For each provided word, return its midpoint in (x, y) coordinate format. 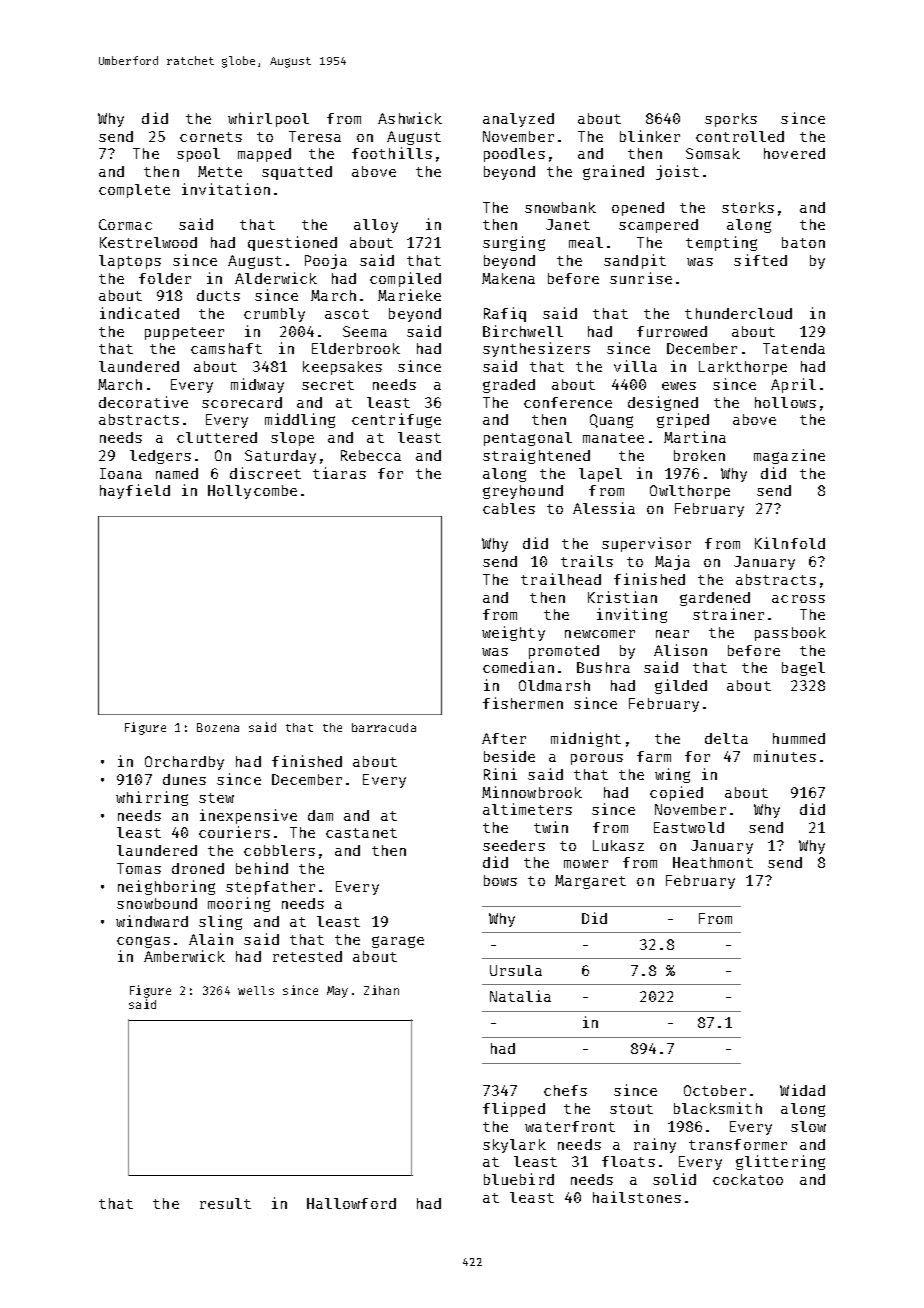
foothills (392, 153)
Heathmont (713, 862)
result (225, 1203)
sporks (731, 120)
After (504, 738)
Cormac (125, 224)
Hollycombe (252, 492)
